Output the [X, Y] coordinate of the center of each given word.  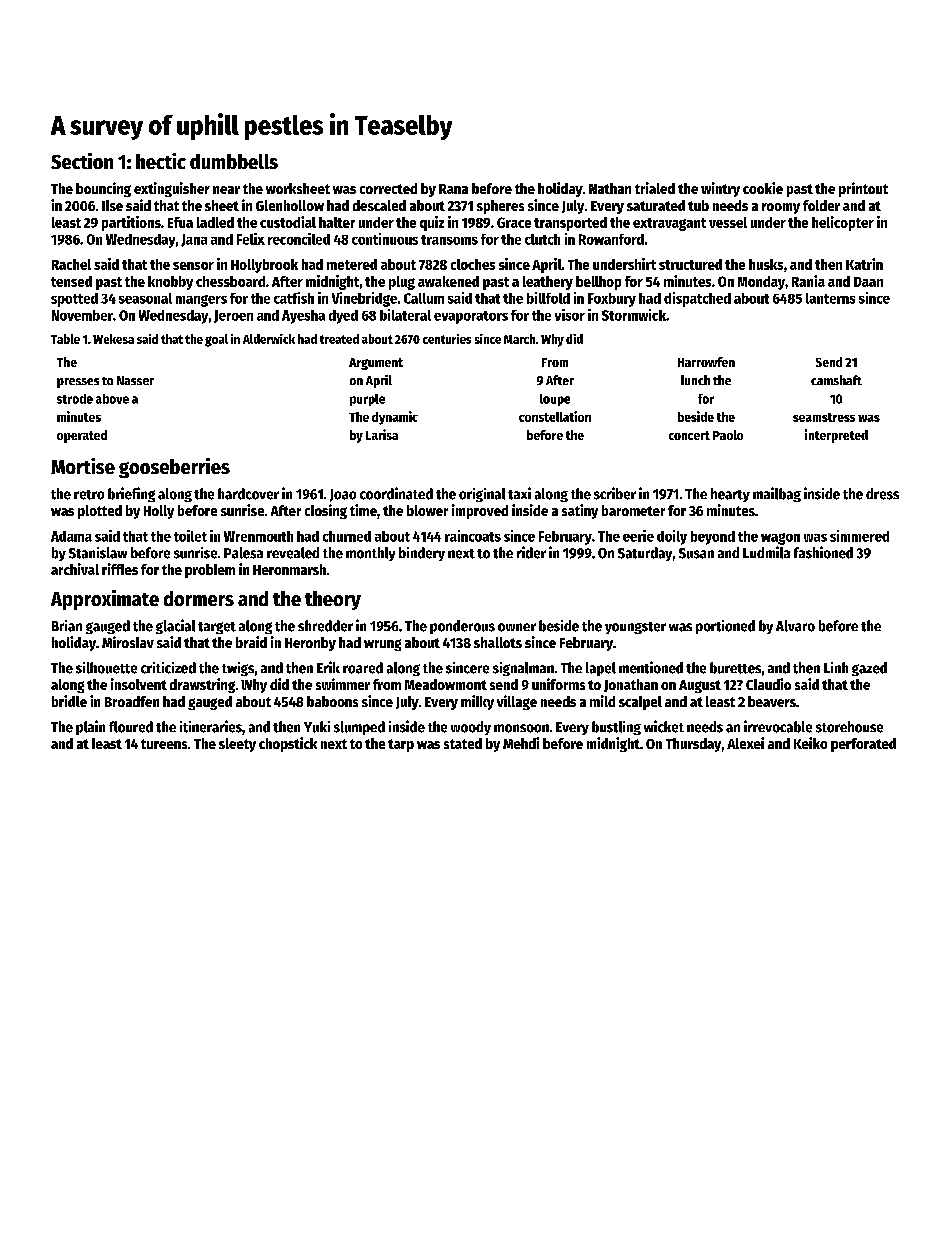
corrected [388, 188]
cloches [473, 264]
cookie [763, 188]
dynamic [395, 418]
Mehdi [521, 743]
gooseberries [174, 468]
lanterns [830, 298]
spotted [74, 300]
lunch [695, 380]
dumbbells [234, 161]
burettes [735, 668]
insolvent [139, 684]
